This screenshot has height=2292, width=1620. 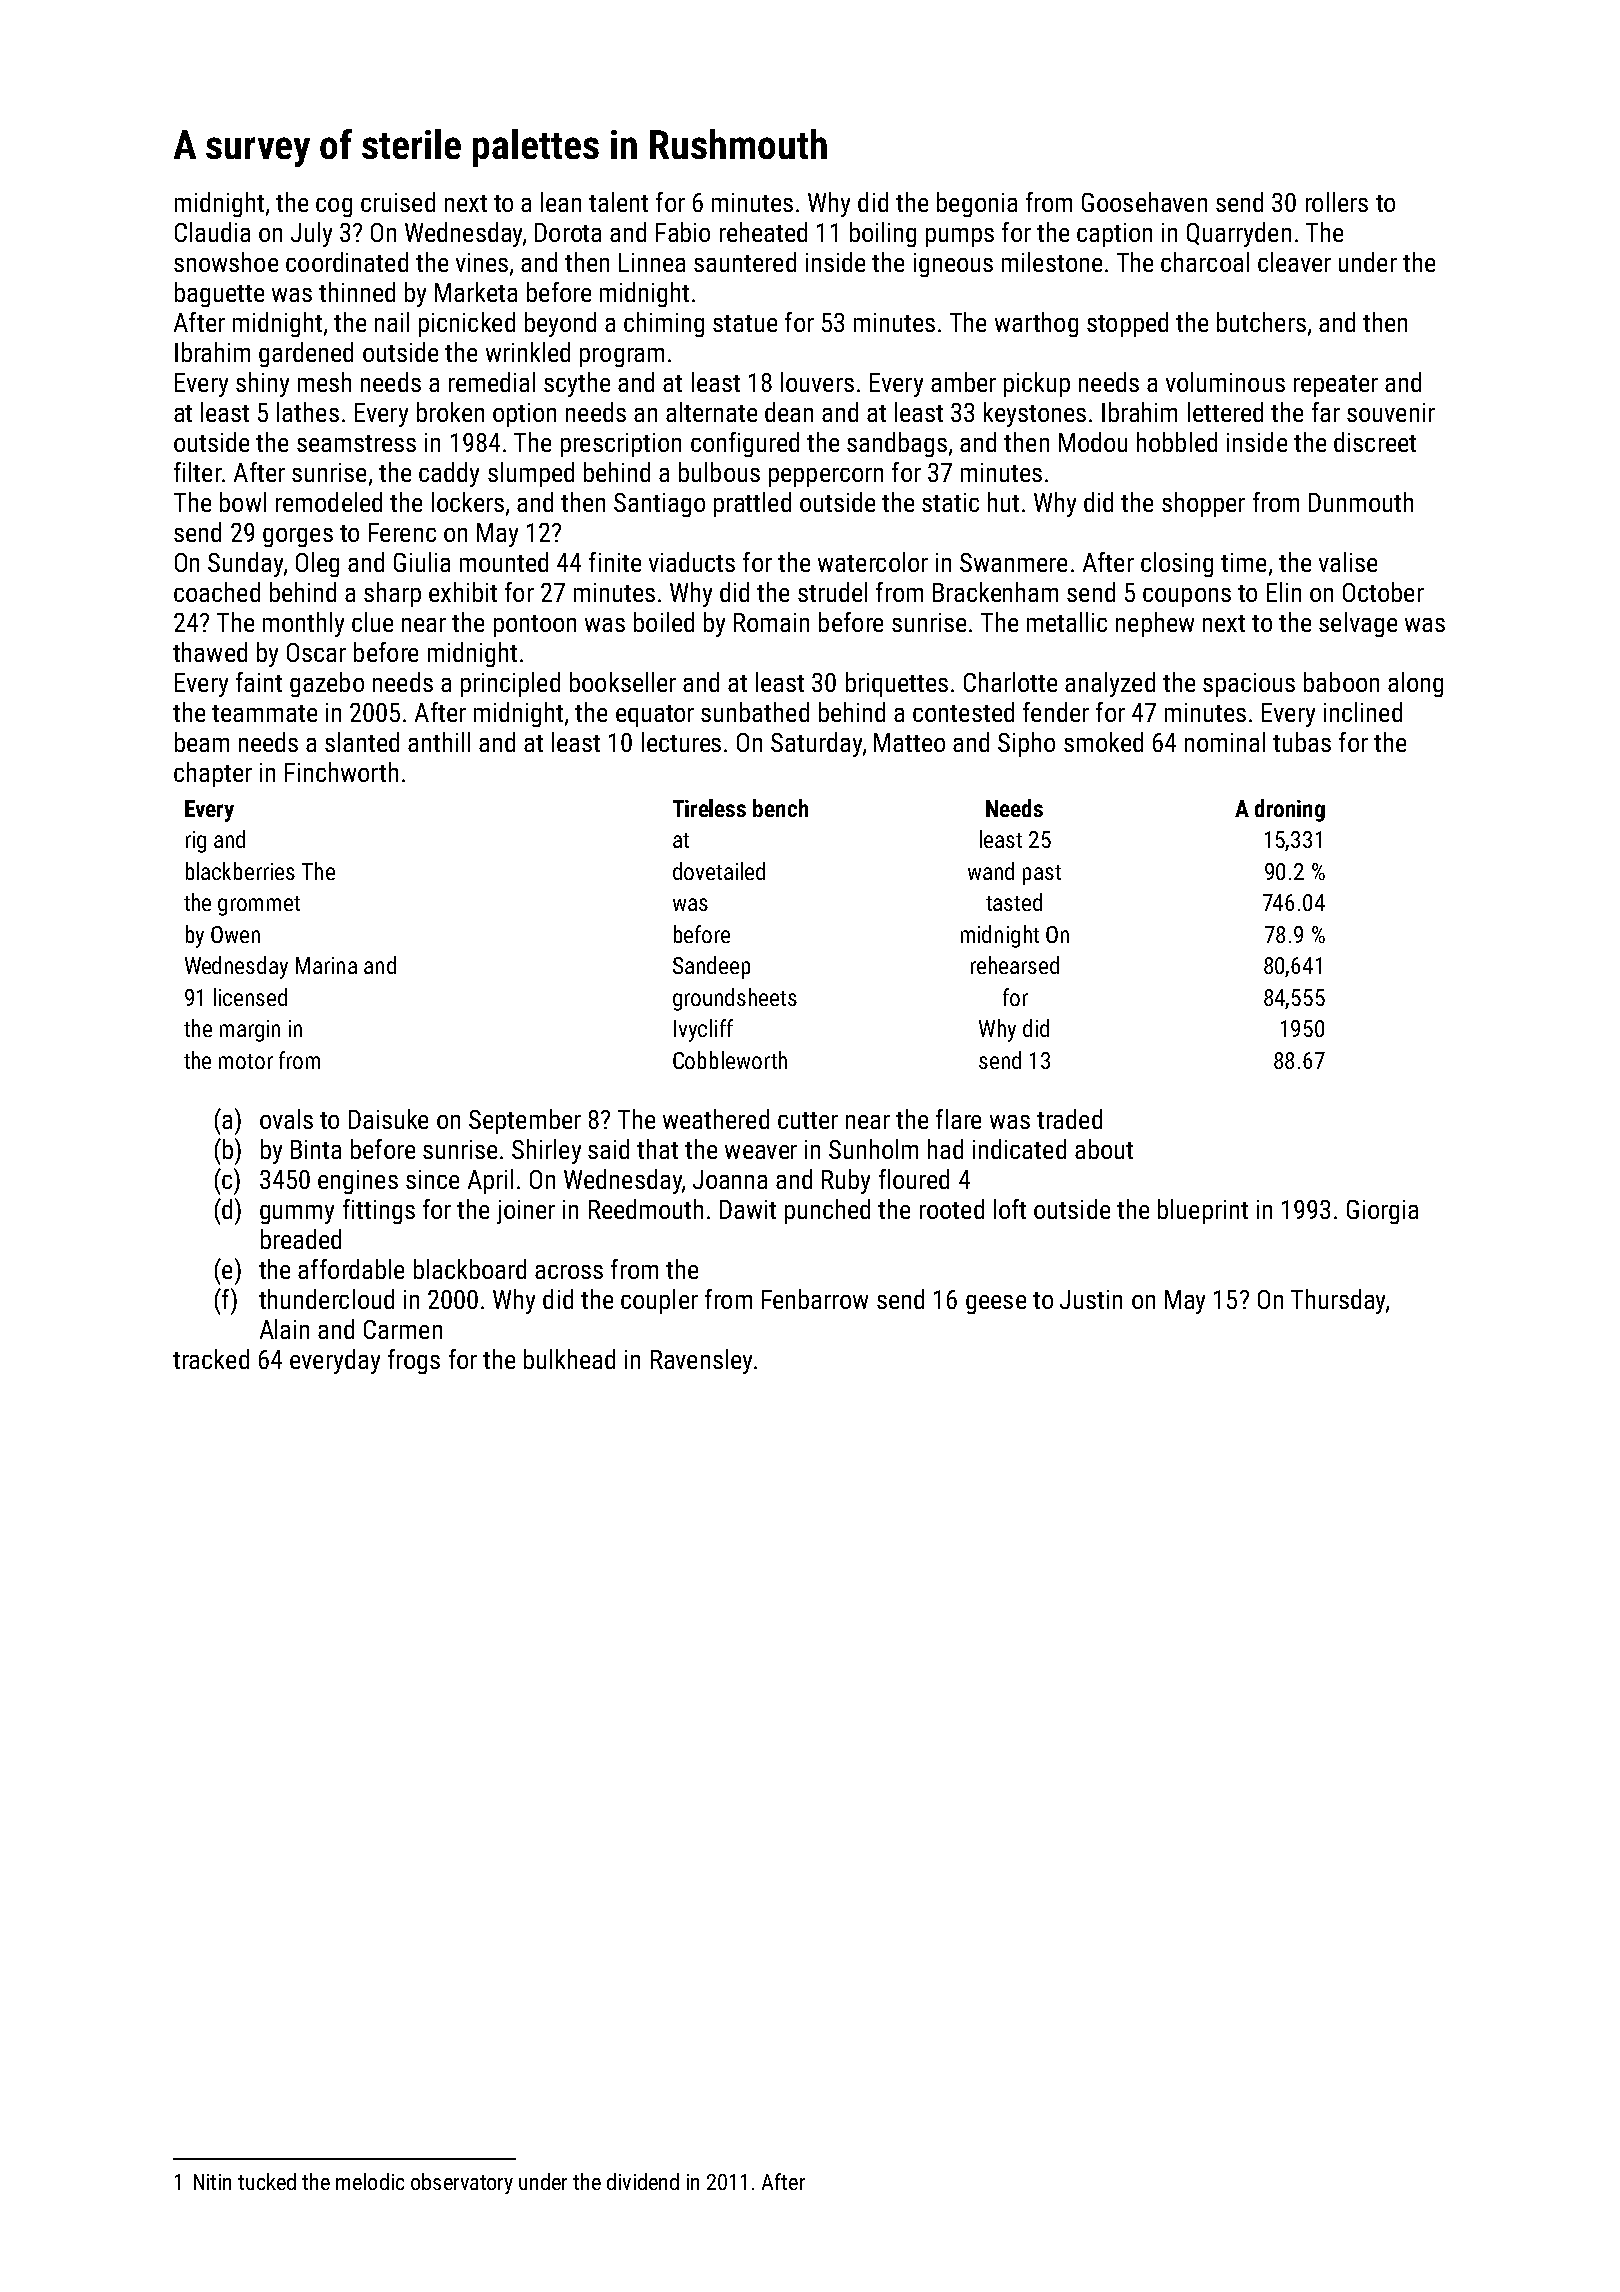 What do you see at coordinates (643, 2181) in the screenshot?
I see `dividend` at bounding box center [643, 2181].
